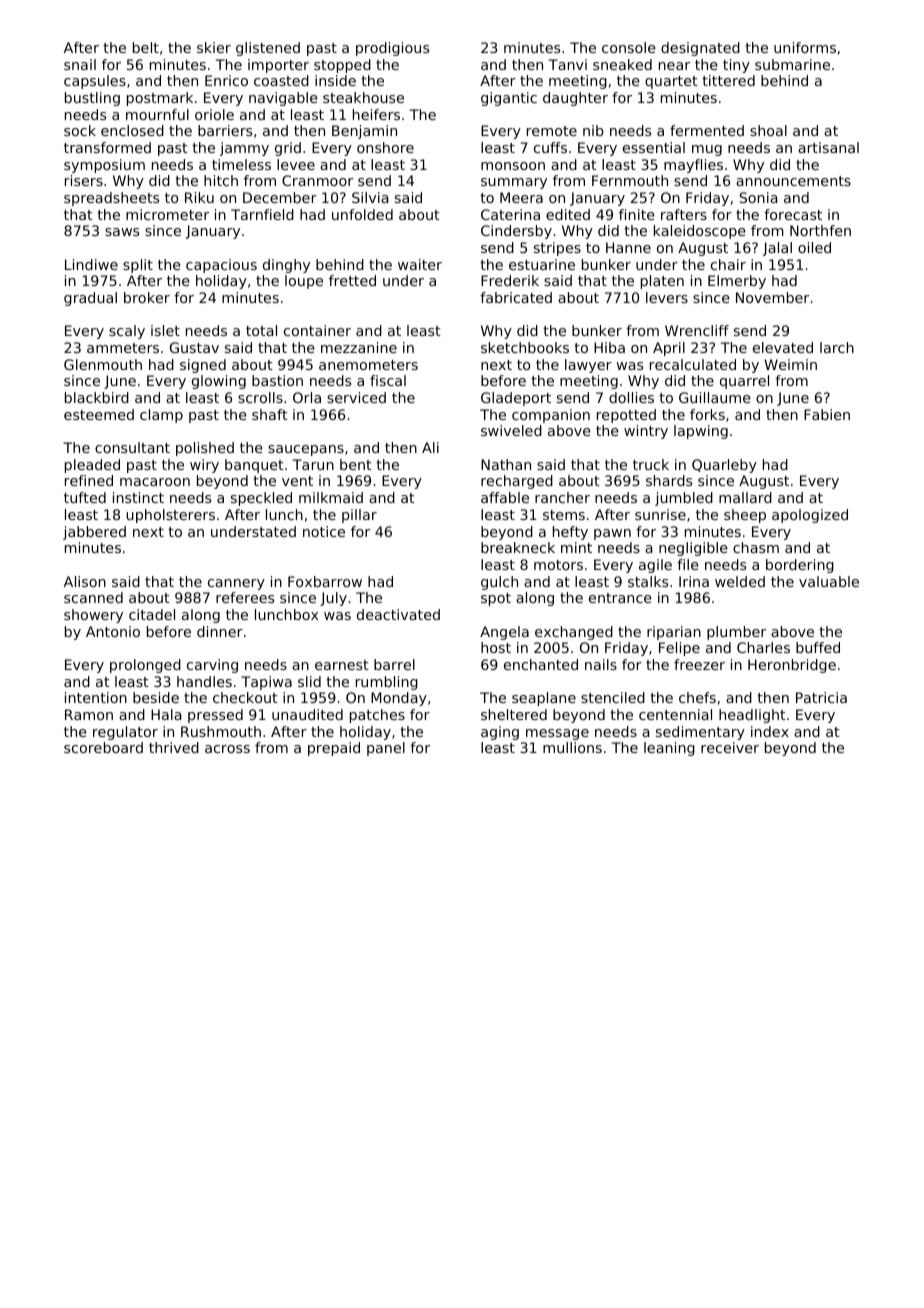  Describe the element at coordinates (398, 614) in the screenshot. I see `deactivated` at that location.
